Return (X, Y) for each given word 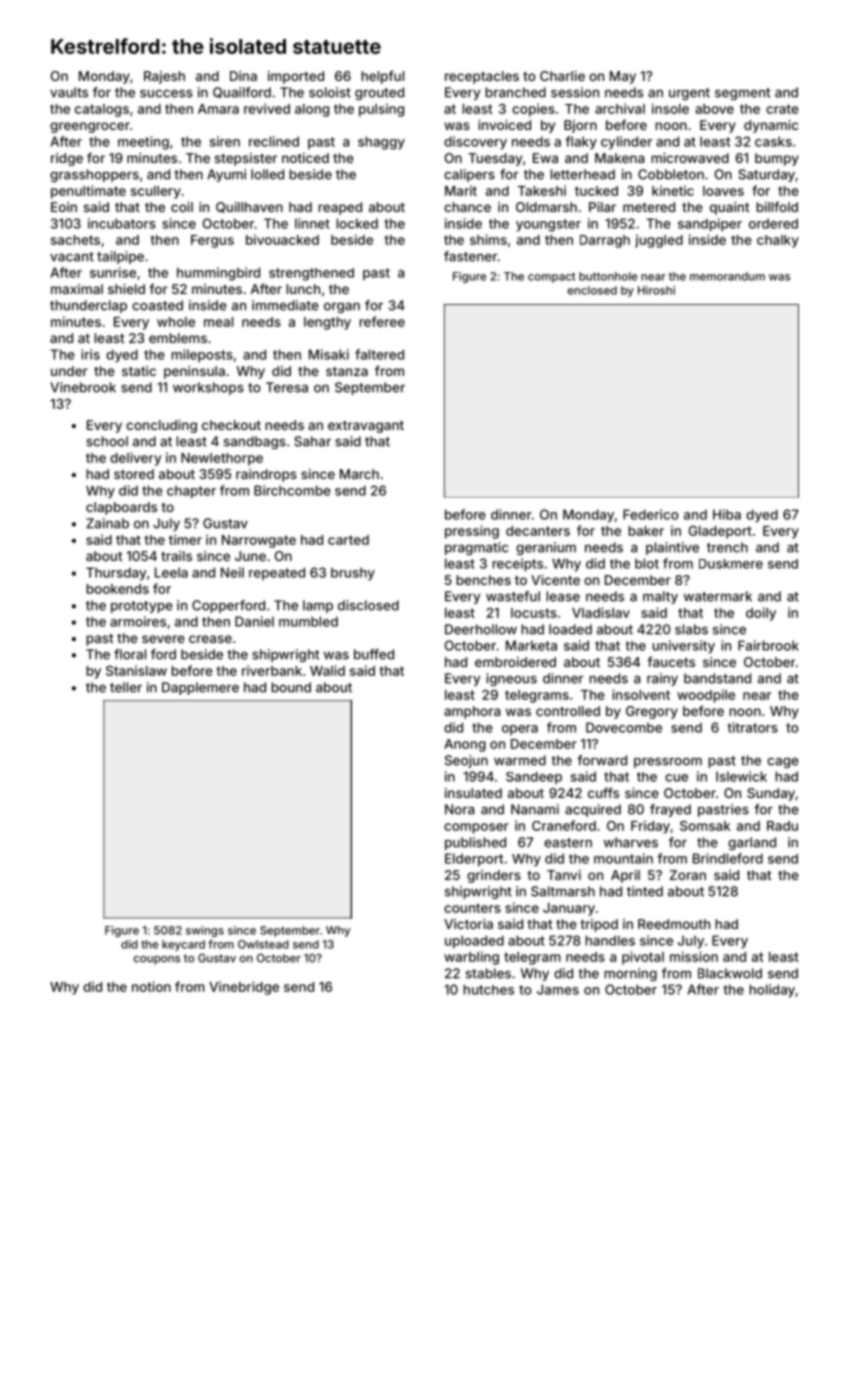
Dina (243, 76)
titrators (752, 727)
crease (210, 639)
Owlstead (263, 944)
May (623, 77)
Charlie (562, 76)
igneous (511, 679)
